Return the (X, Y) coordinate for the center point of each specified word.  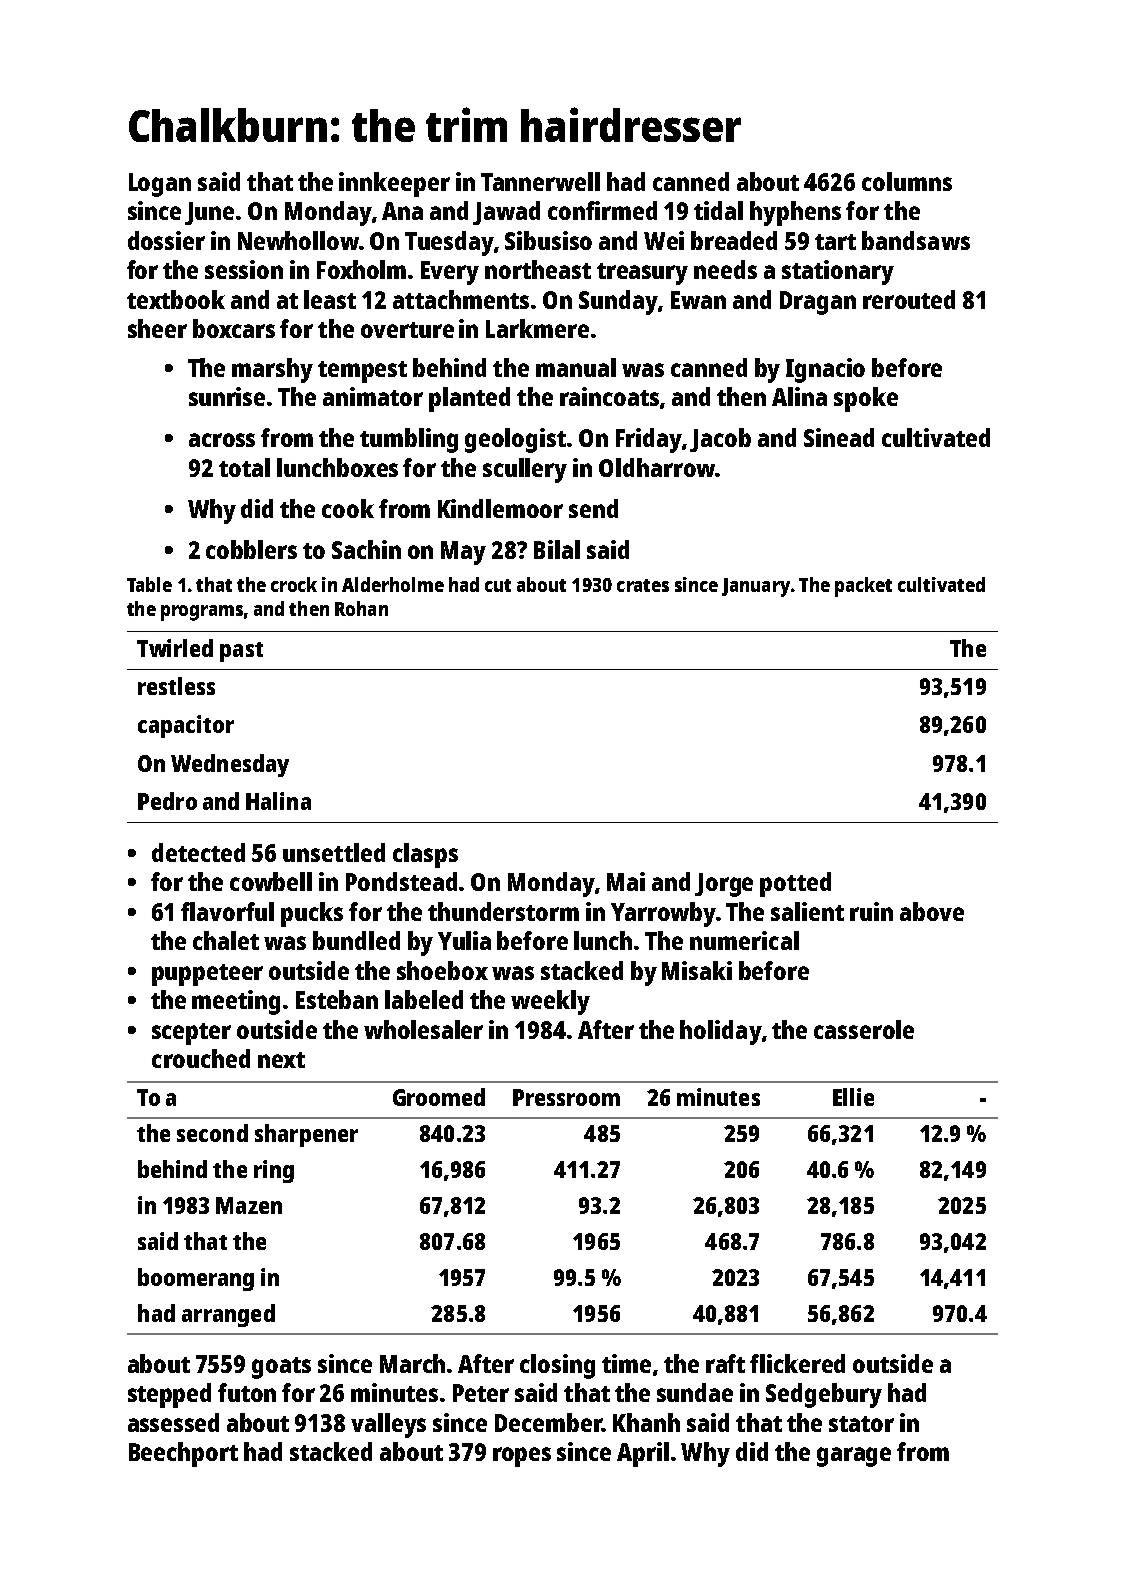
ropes (522, 1457)
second (212, 1133)
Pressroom (566, 1097)
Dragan (818, 303)
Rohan (361, 608)
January (756, 587)
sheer (157, 328)
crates (643, 585)
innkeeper (394, 184)
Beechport (183, 1454)
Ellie (853, 1097)
